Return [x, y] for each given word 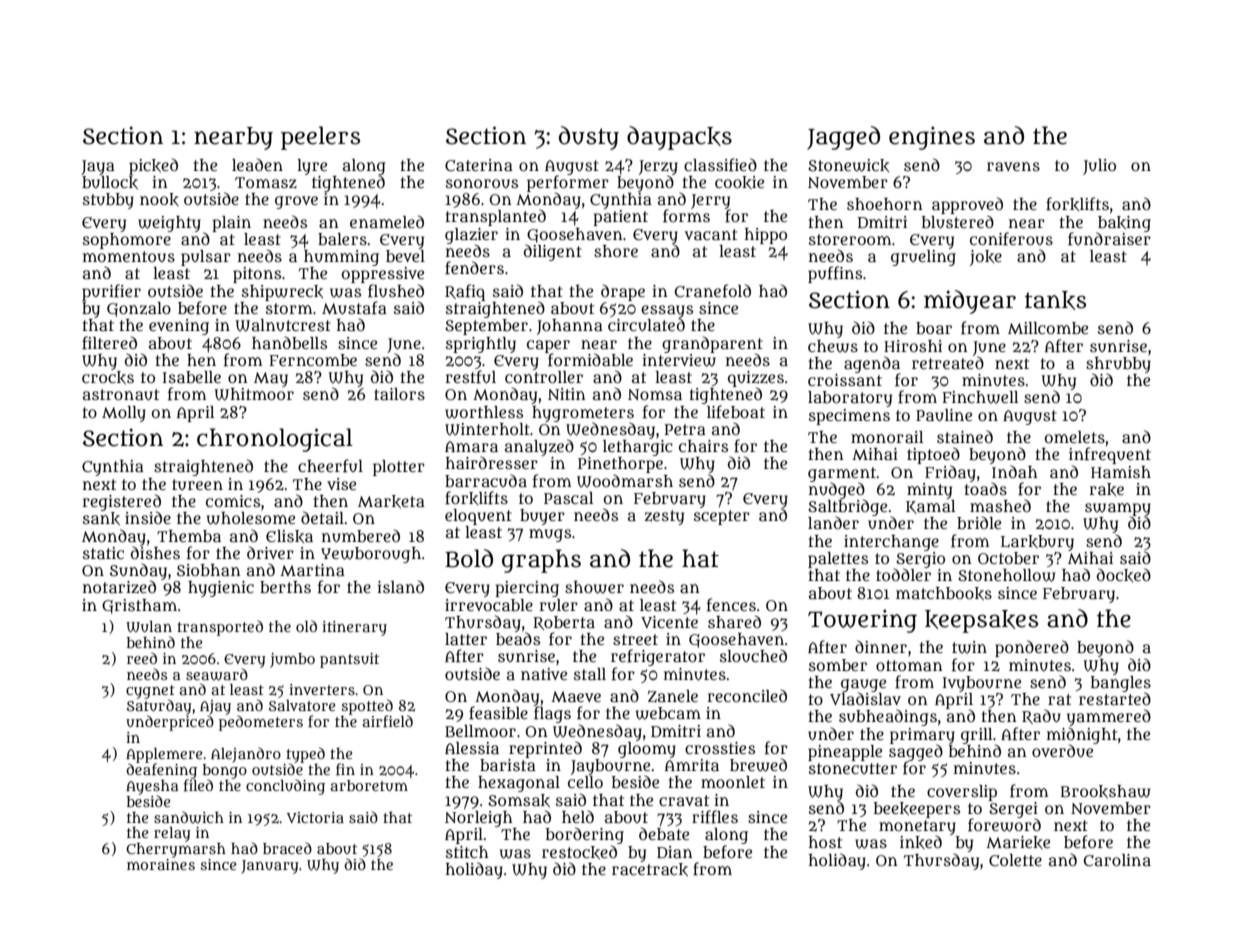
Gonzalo [139, 309]
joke [986, 258]
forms [686, 216]
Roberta [564, 623]
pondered [1032, 648]
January [270, 867]
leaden [257, 164]
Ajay [215, 707]
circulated [646, 325]
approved [967, 205]
